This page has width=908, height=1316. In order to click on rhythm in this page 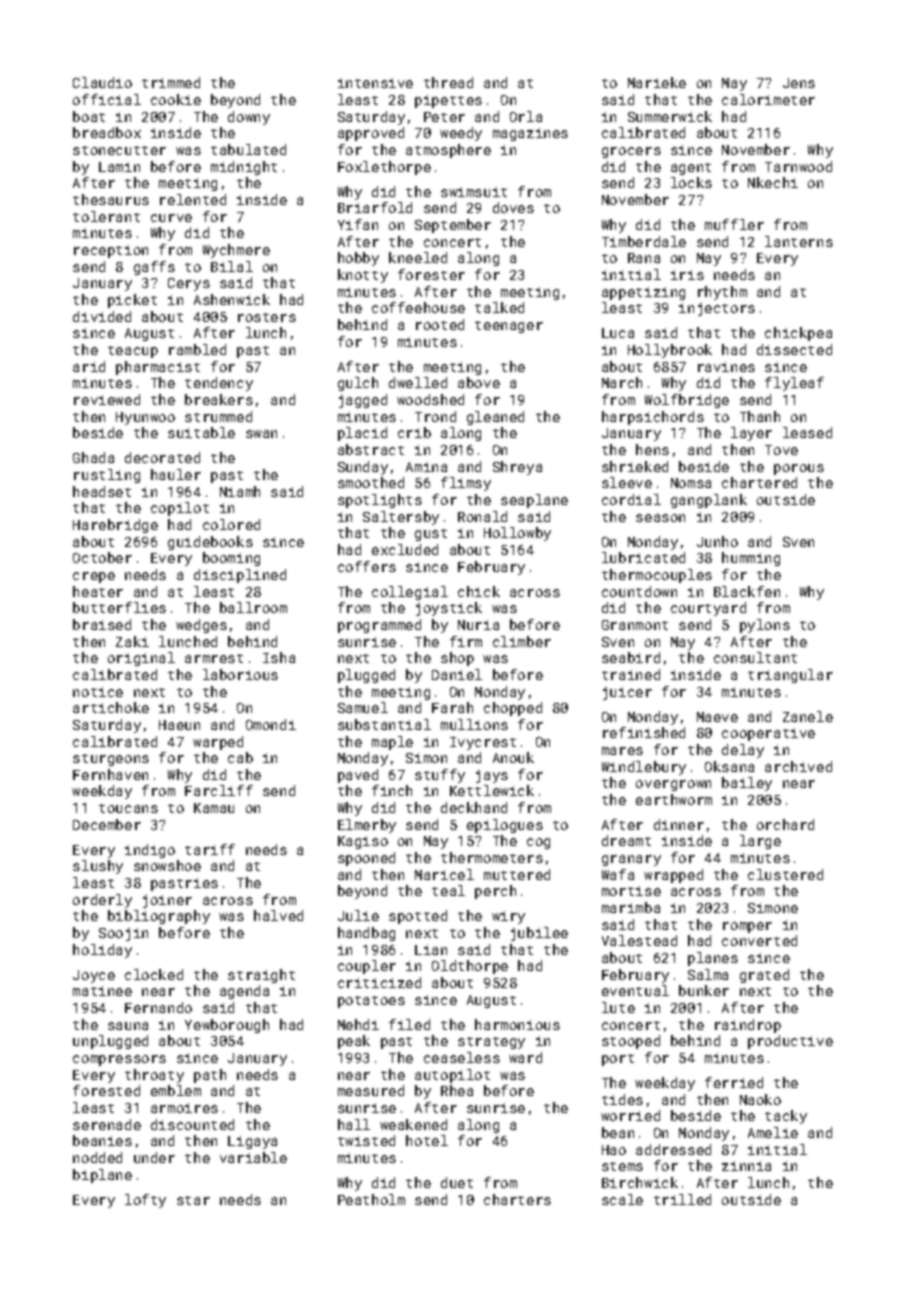, I will do `click(722, 293)`.
